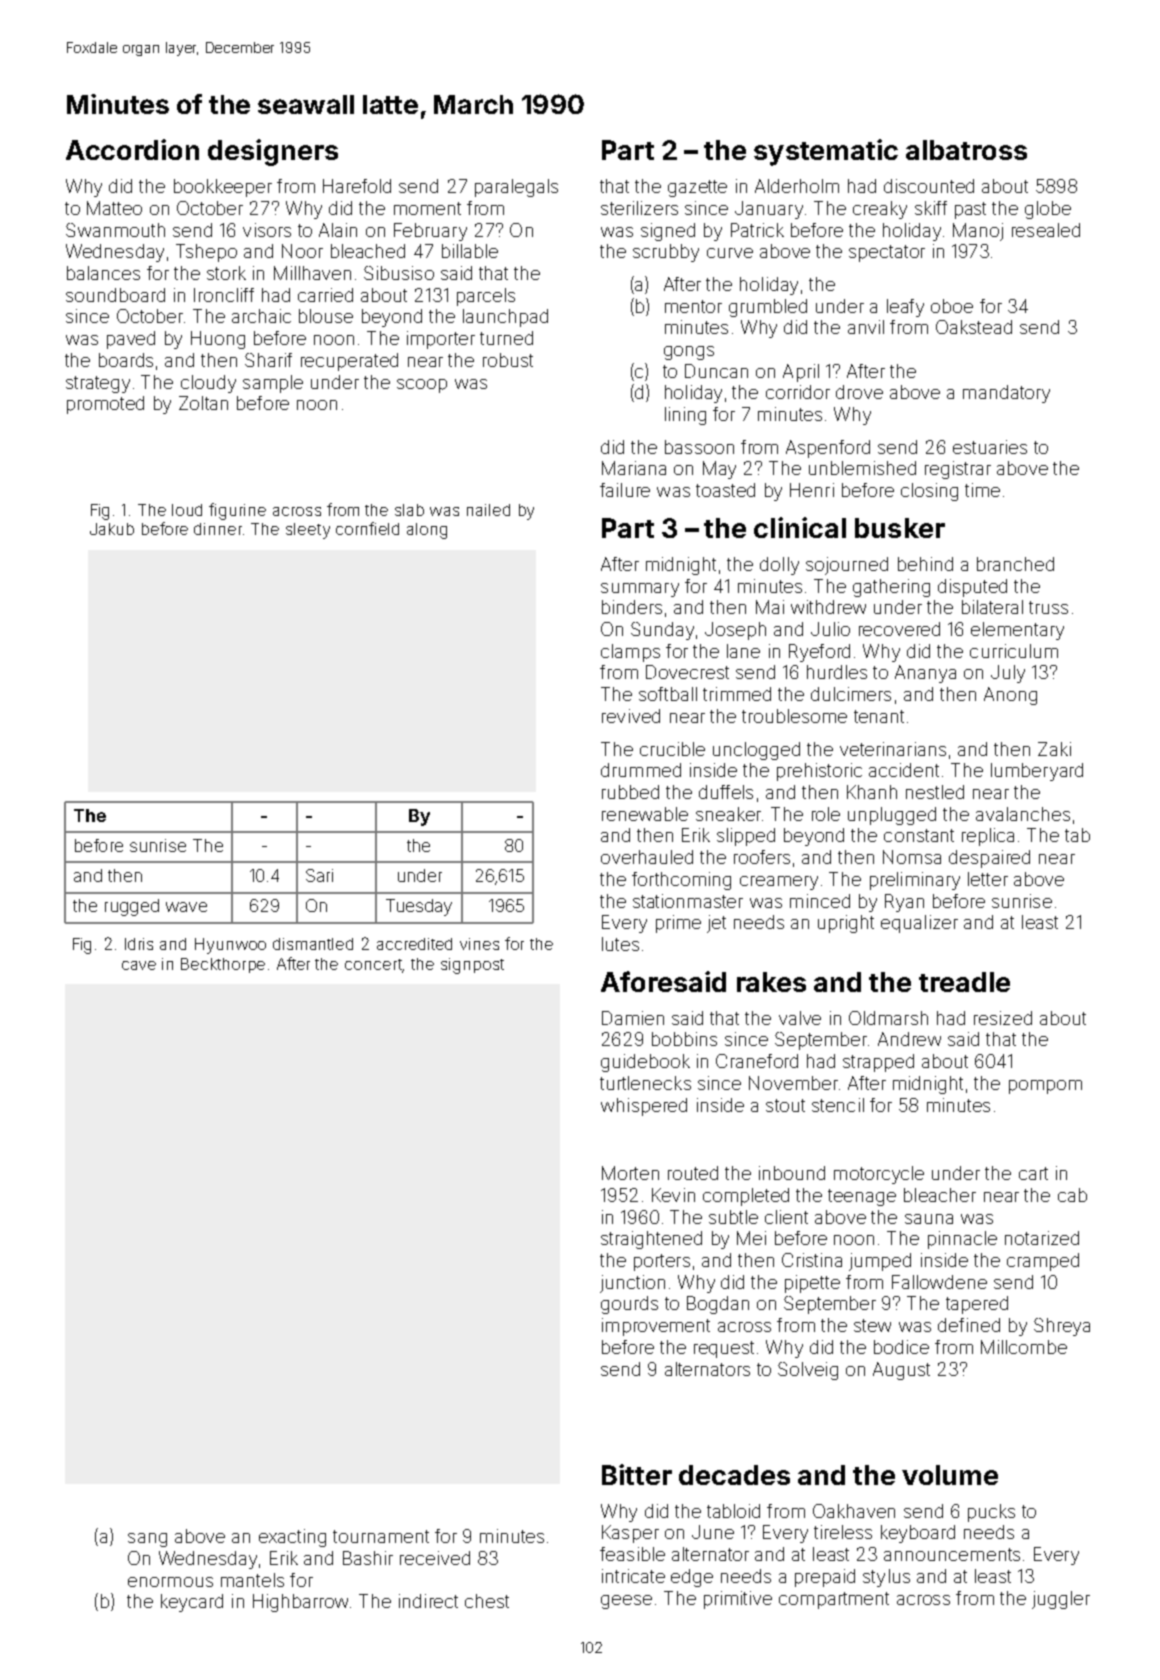 The image size is (1160, 1680). I want to click on Sari, so click(319, 875).
